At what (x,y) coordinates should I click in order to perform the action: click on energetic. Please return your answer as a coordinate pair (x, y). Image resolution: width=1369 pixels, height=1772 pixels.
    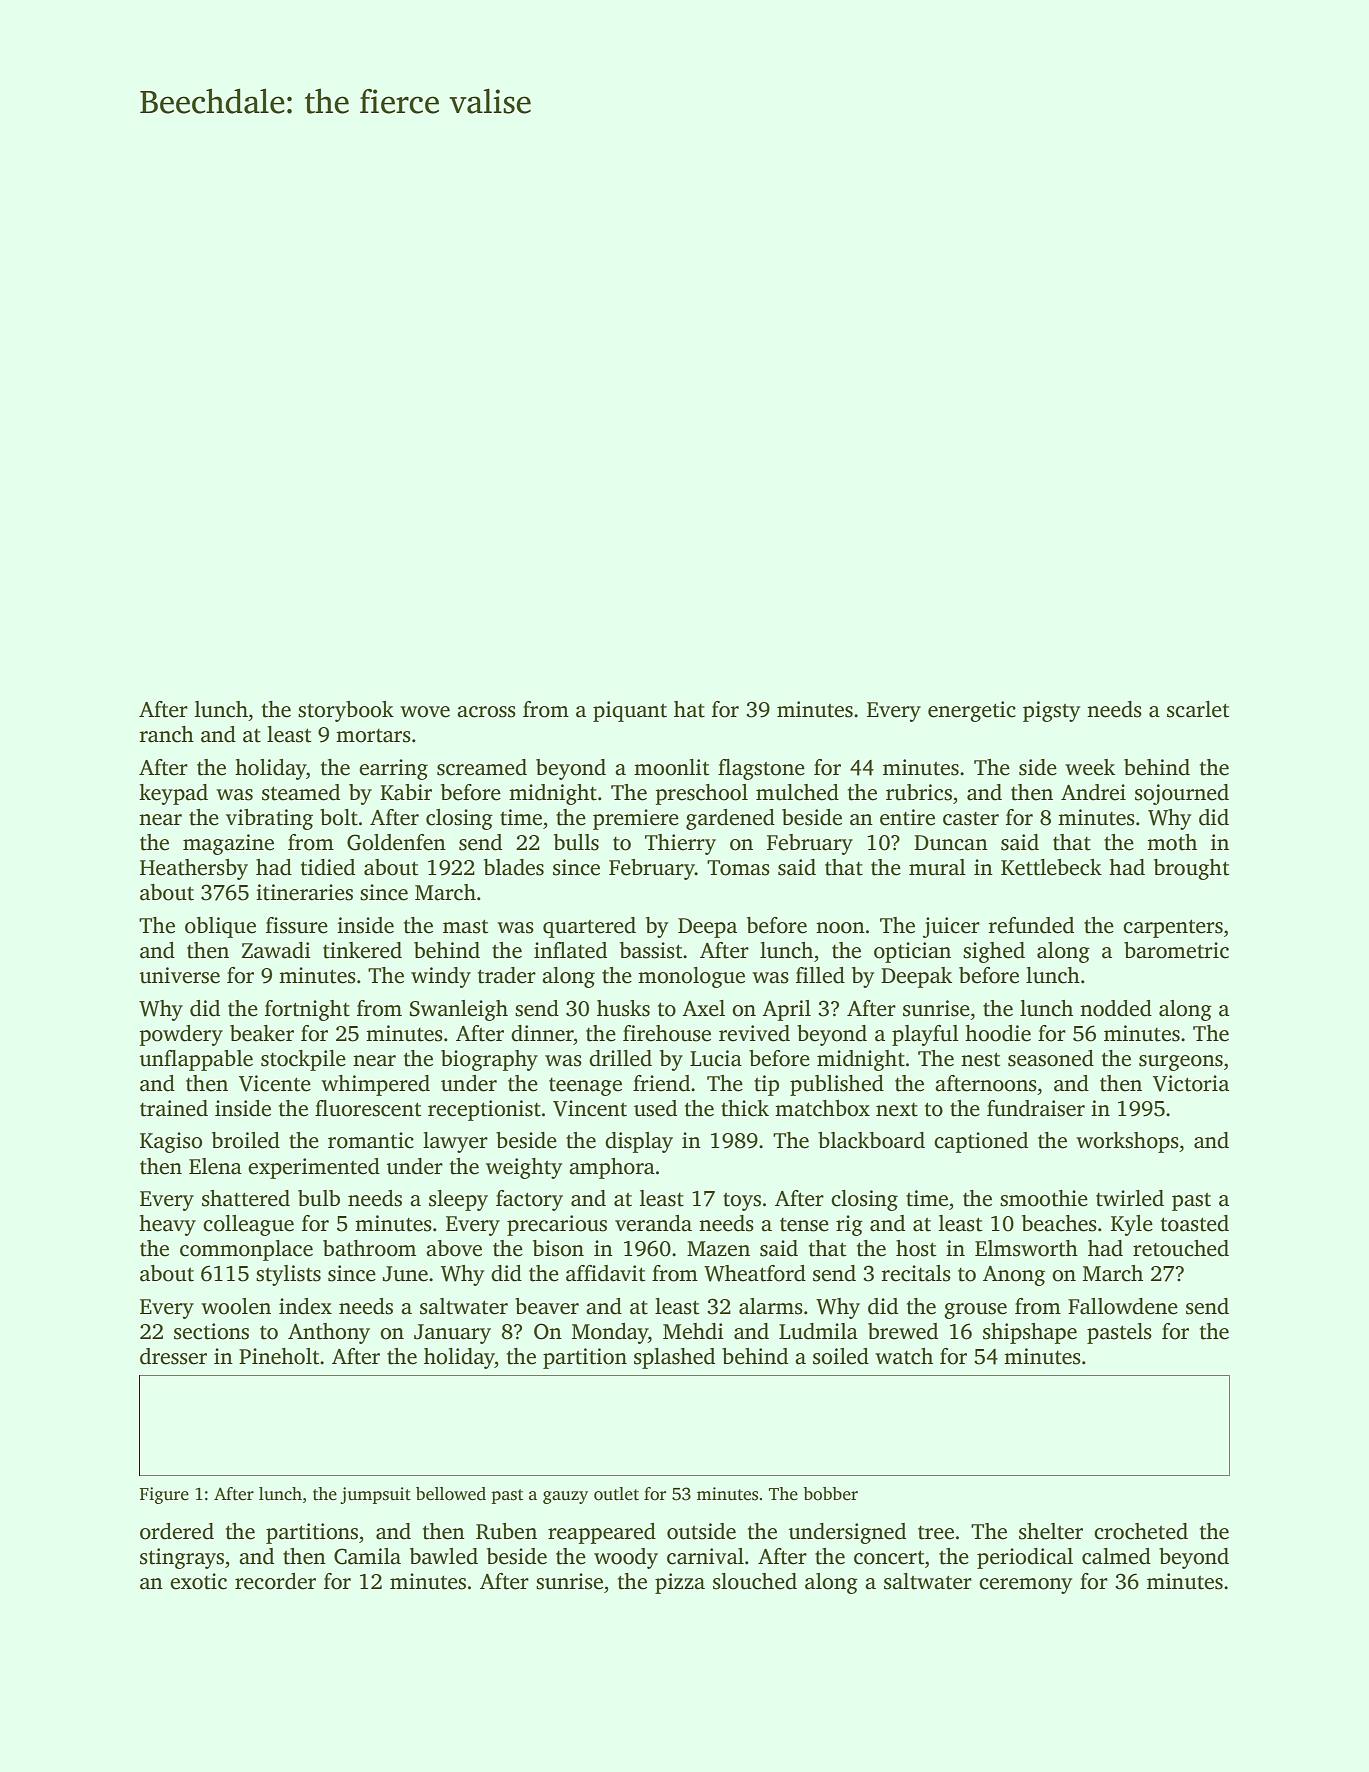
    Looking at the image, I should click on (972, 711).
